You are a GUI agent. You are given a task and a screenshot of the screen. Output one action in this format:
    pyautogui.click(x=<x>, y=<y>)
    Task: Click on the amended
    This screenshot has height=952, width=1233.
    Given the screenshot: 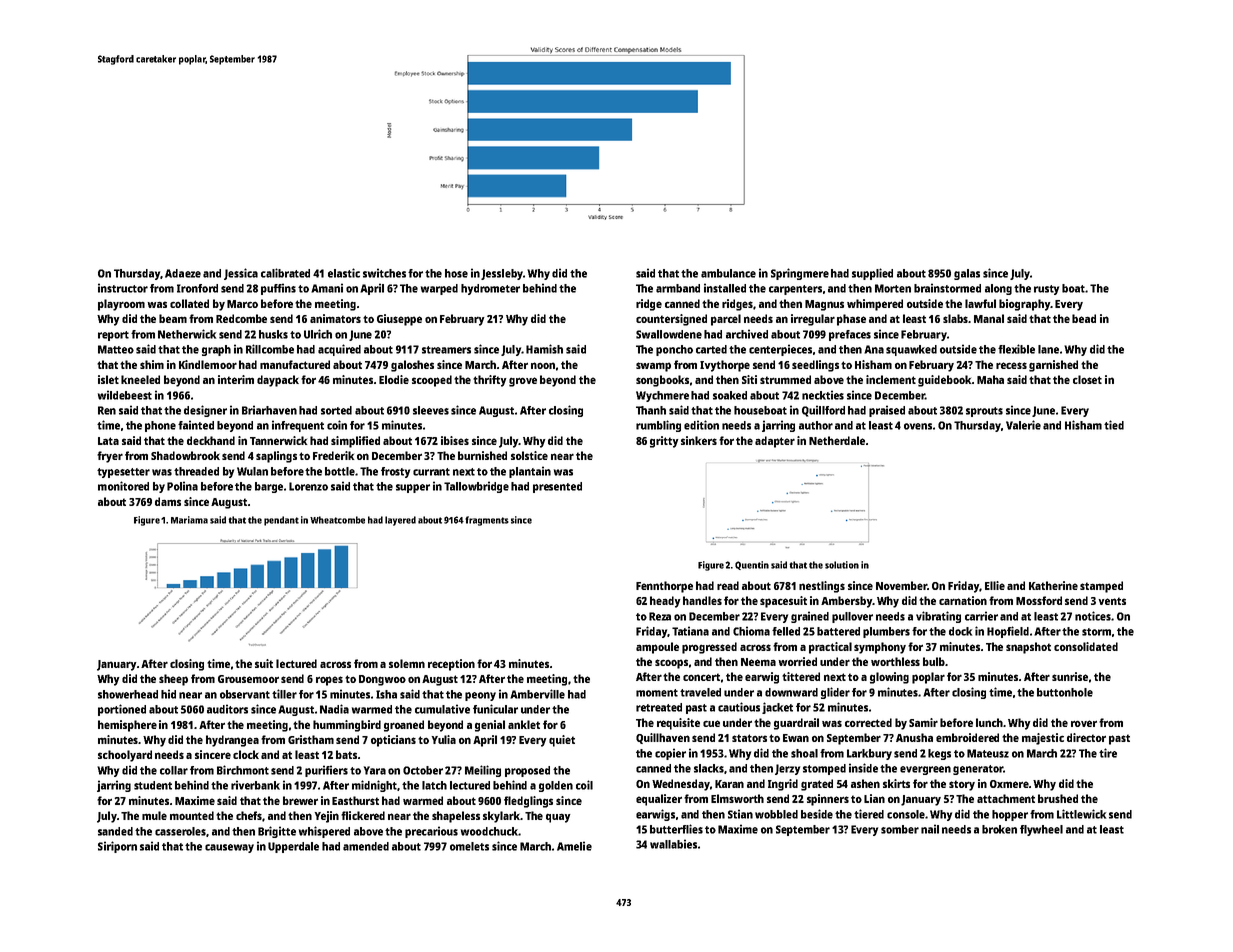 What is the action you would take?
    pyautogui.click(x=366, y=846)
